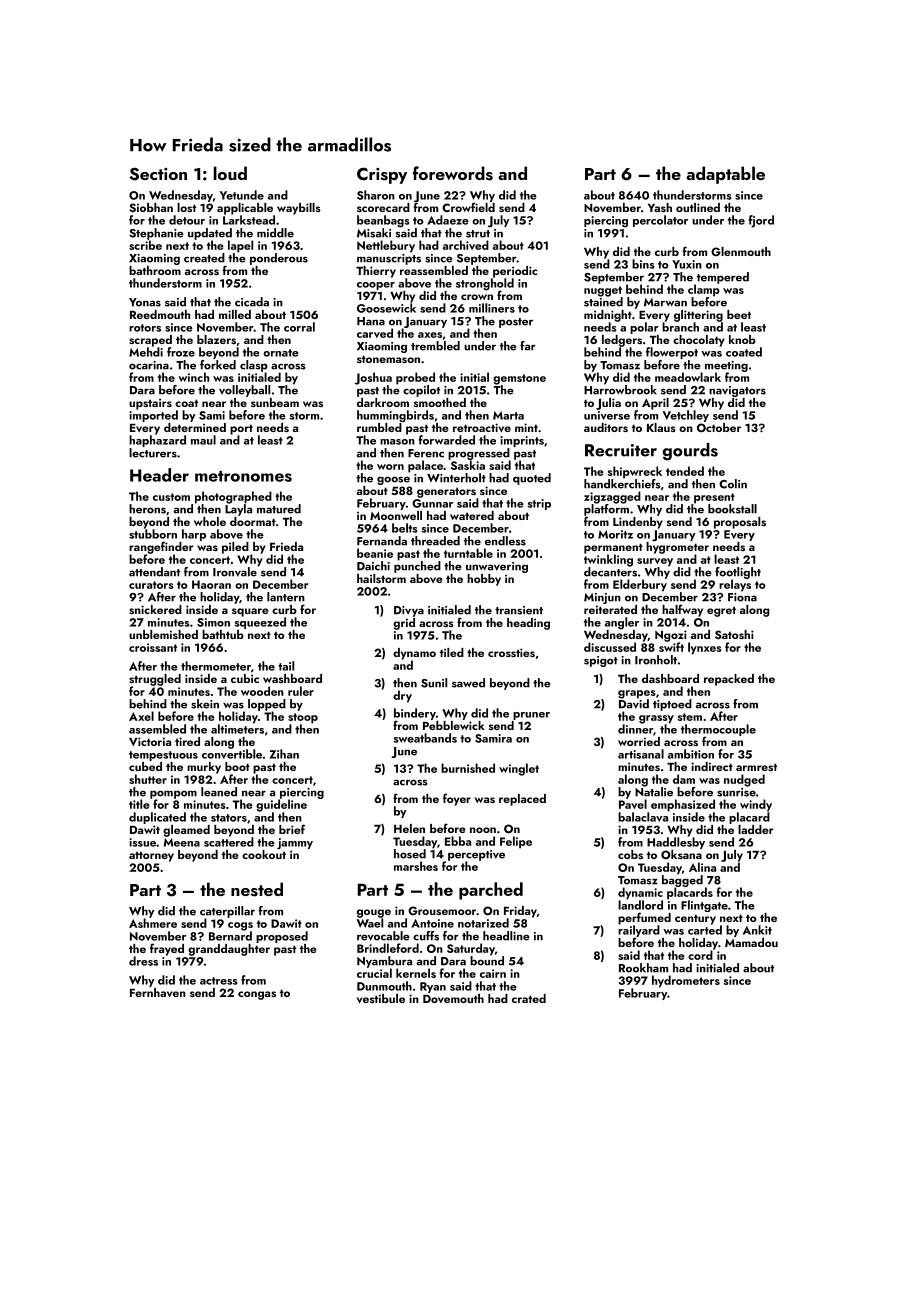  Describe the element at coordinates (686, 981) in the screenshot. I see `hydrometers` at that location.
